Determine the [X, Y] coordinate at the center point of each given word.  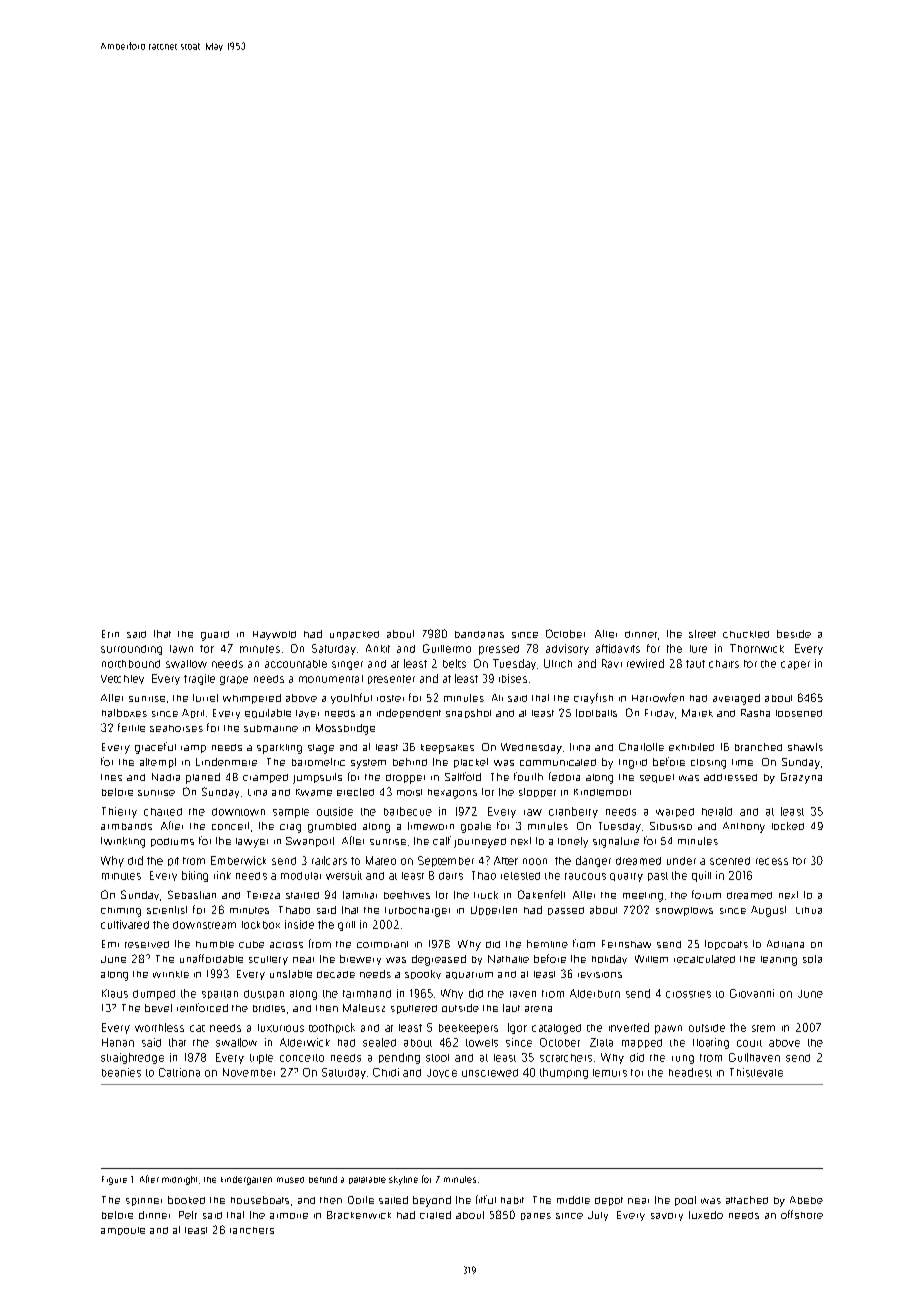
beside [794, 634]
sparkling [279, 749]
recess [772, 861]
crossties [688, 994]
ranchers [252, 1230]
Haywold [274, 635]
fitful [486, 1199]
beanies [121, 1072]
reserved [147, 944]
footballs [596, 713]
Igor [517, 1028]
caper [795, 665]
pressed [499, 650]
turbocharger [417, 912]
